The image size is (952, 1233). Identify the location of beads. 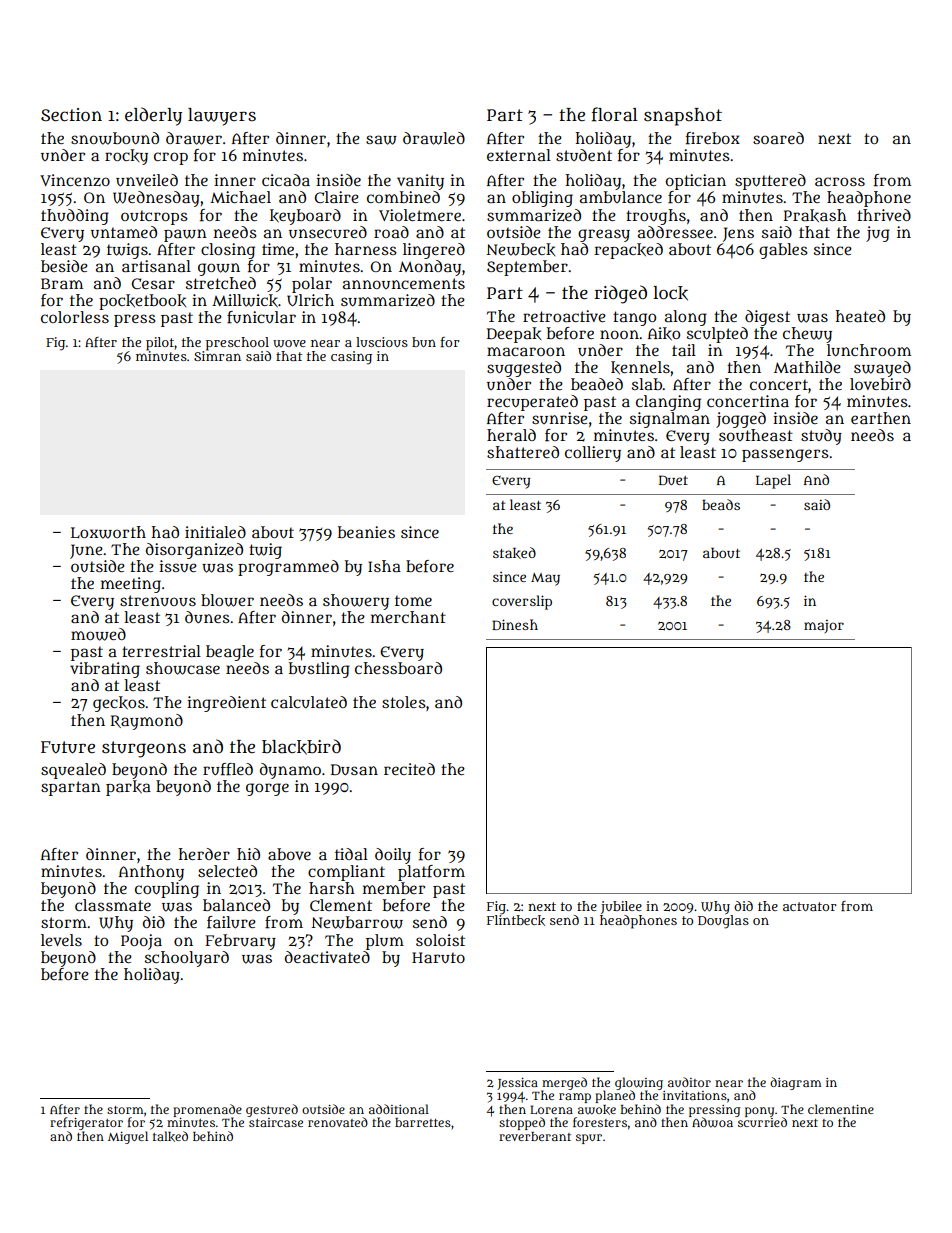
(721, 504).
